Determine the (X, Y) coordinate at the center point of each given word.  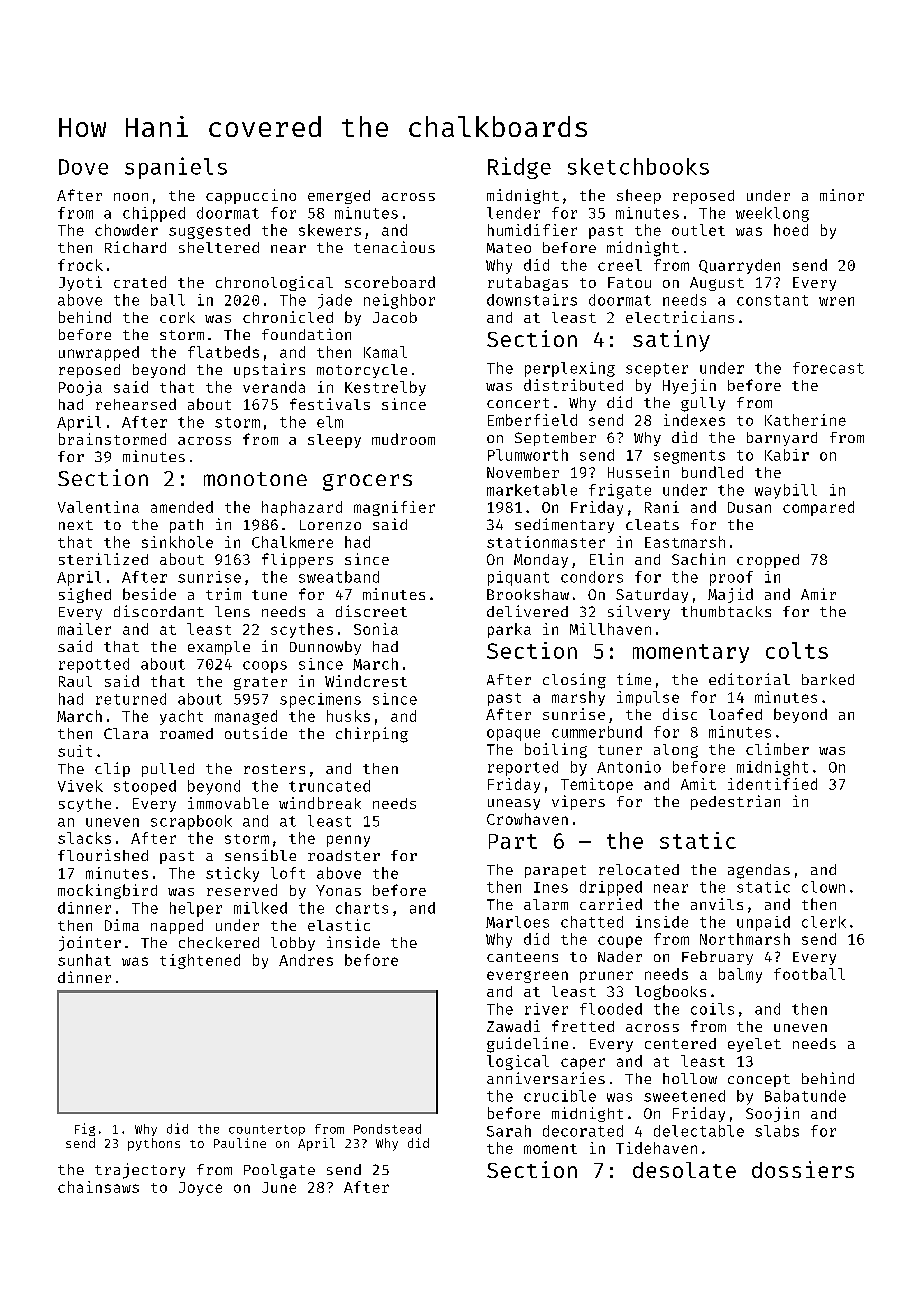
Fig (85, 1129)
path (186, 526)
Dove (83, 167)
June (279, 1187)
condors (592, 577)
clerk (824, 922)
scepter (657, 370)
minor (842, 195)
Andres (306, 960)
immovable (228, 803)
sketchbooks (638, 166)
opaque (513, 735)
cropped (768, 561)
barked (828, 679)
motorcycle (362, 371)
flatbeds (223, 352)
